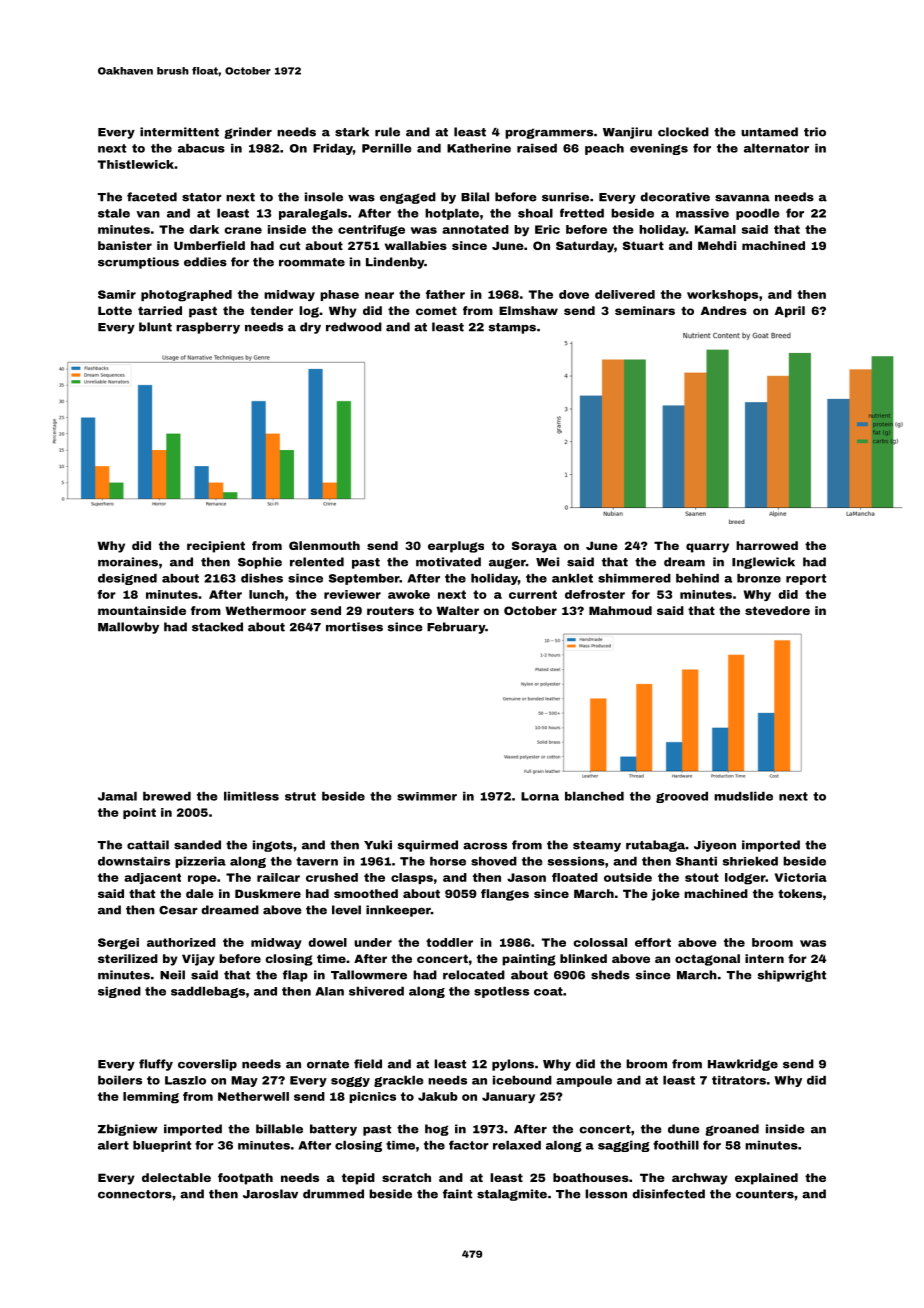 The height and width of the document is (1308, 924). I want to click on Glenmouth, so click(324, 545).
